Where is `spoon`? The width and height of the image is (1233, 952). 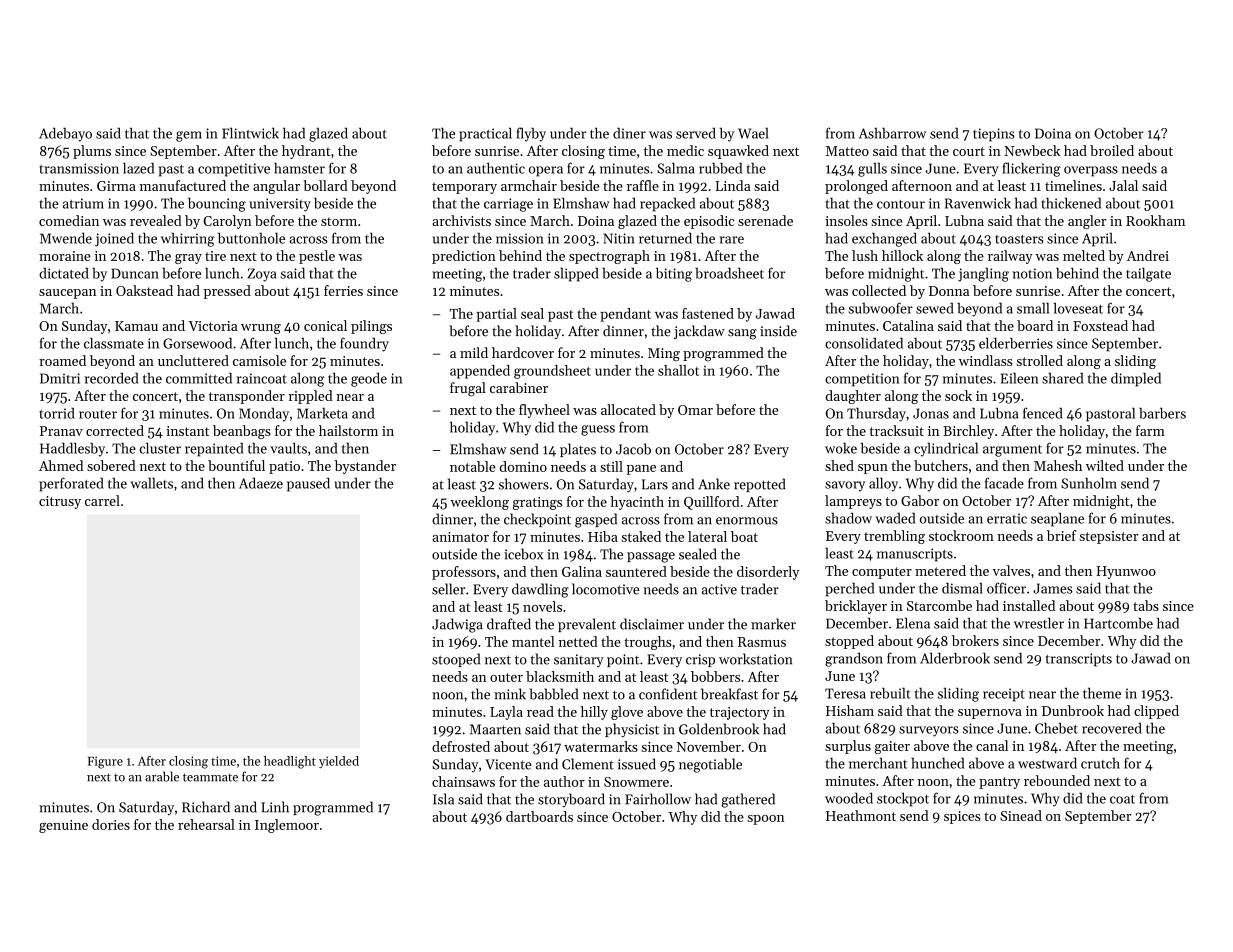
spoon is located at coordinates (766, 820).
